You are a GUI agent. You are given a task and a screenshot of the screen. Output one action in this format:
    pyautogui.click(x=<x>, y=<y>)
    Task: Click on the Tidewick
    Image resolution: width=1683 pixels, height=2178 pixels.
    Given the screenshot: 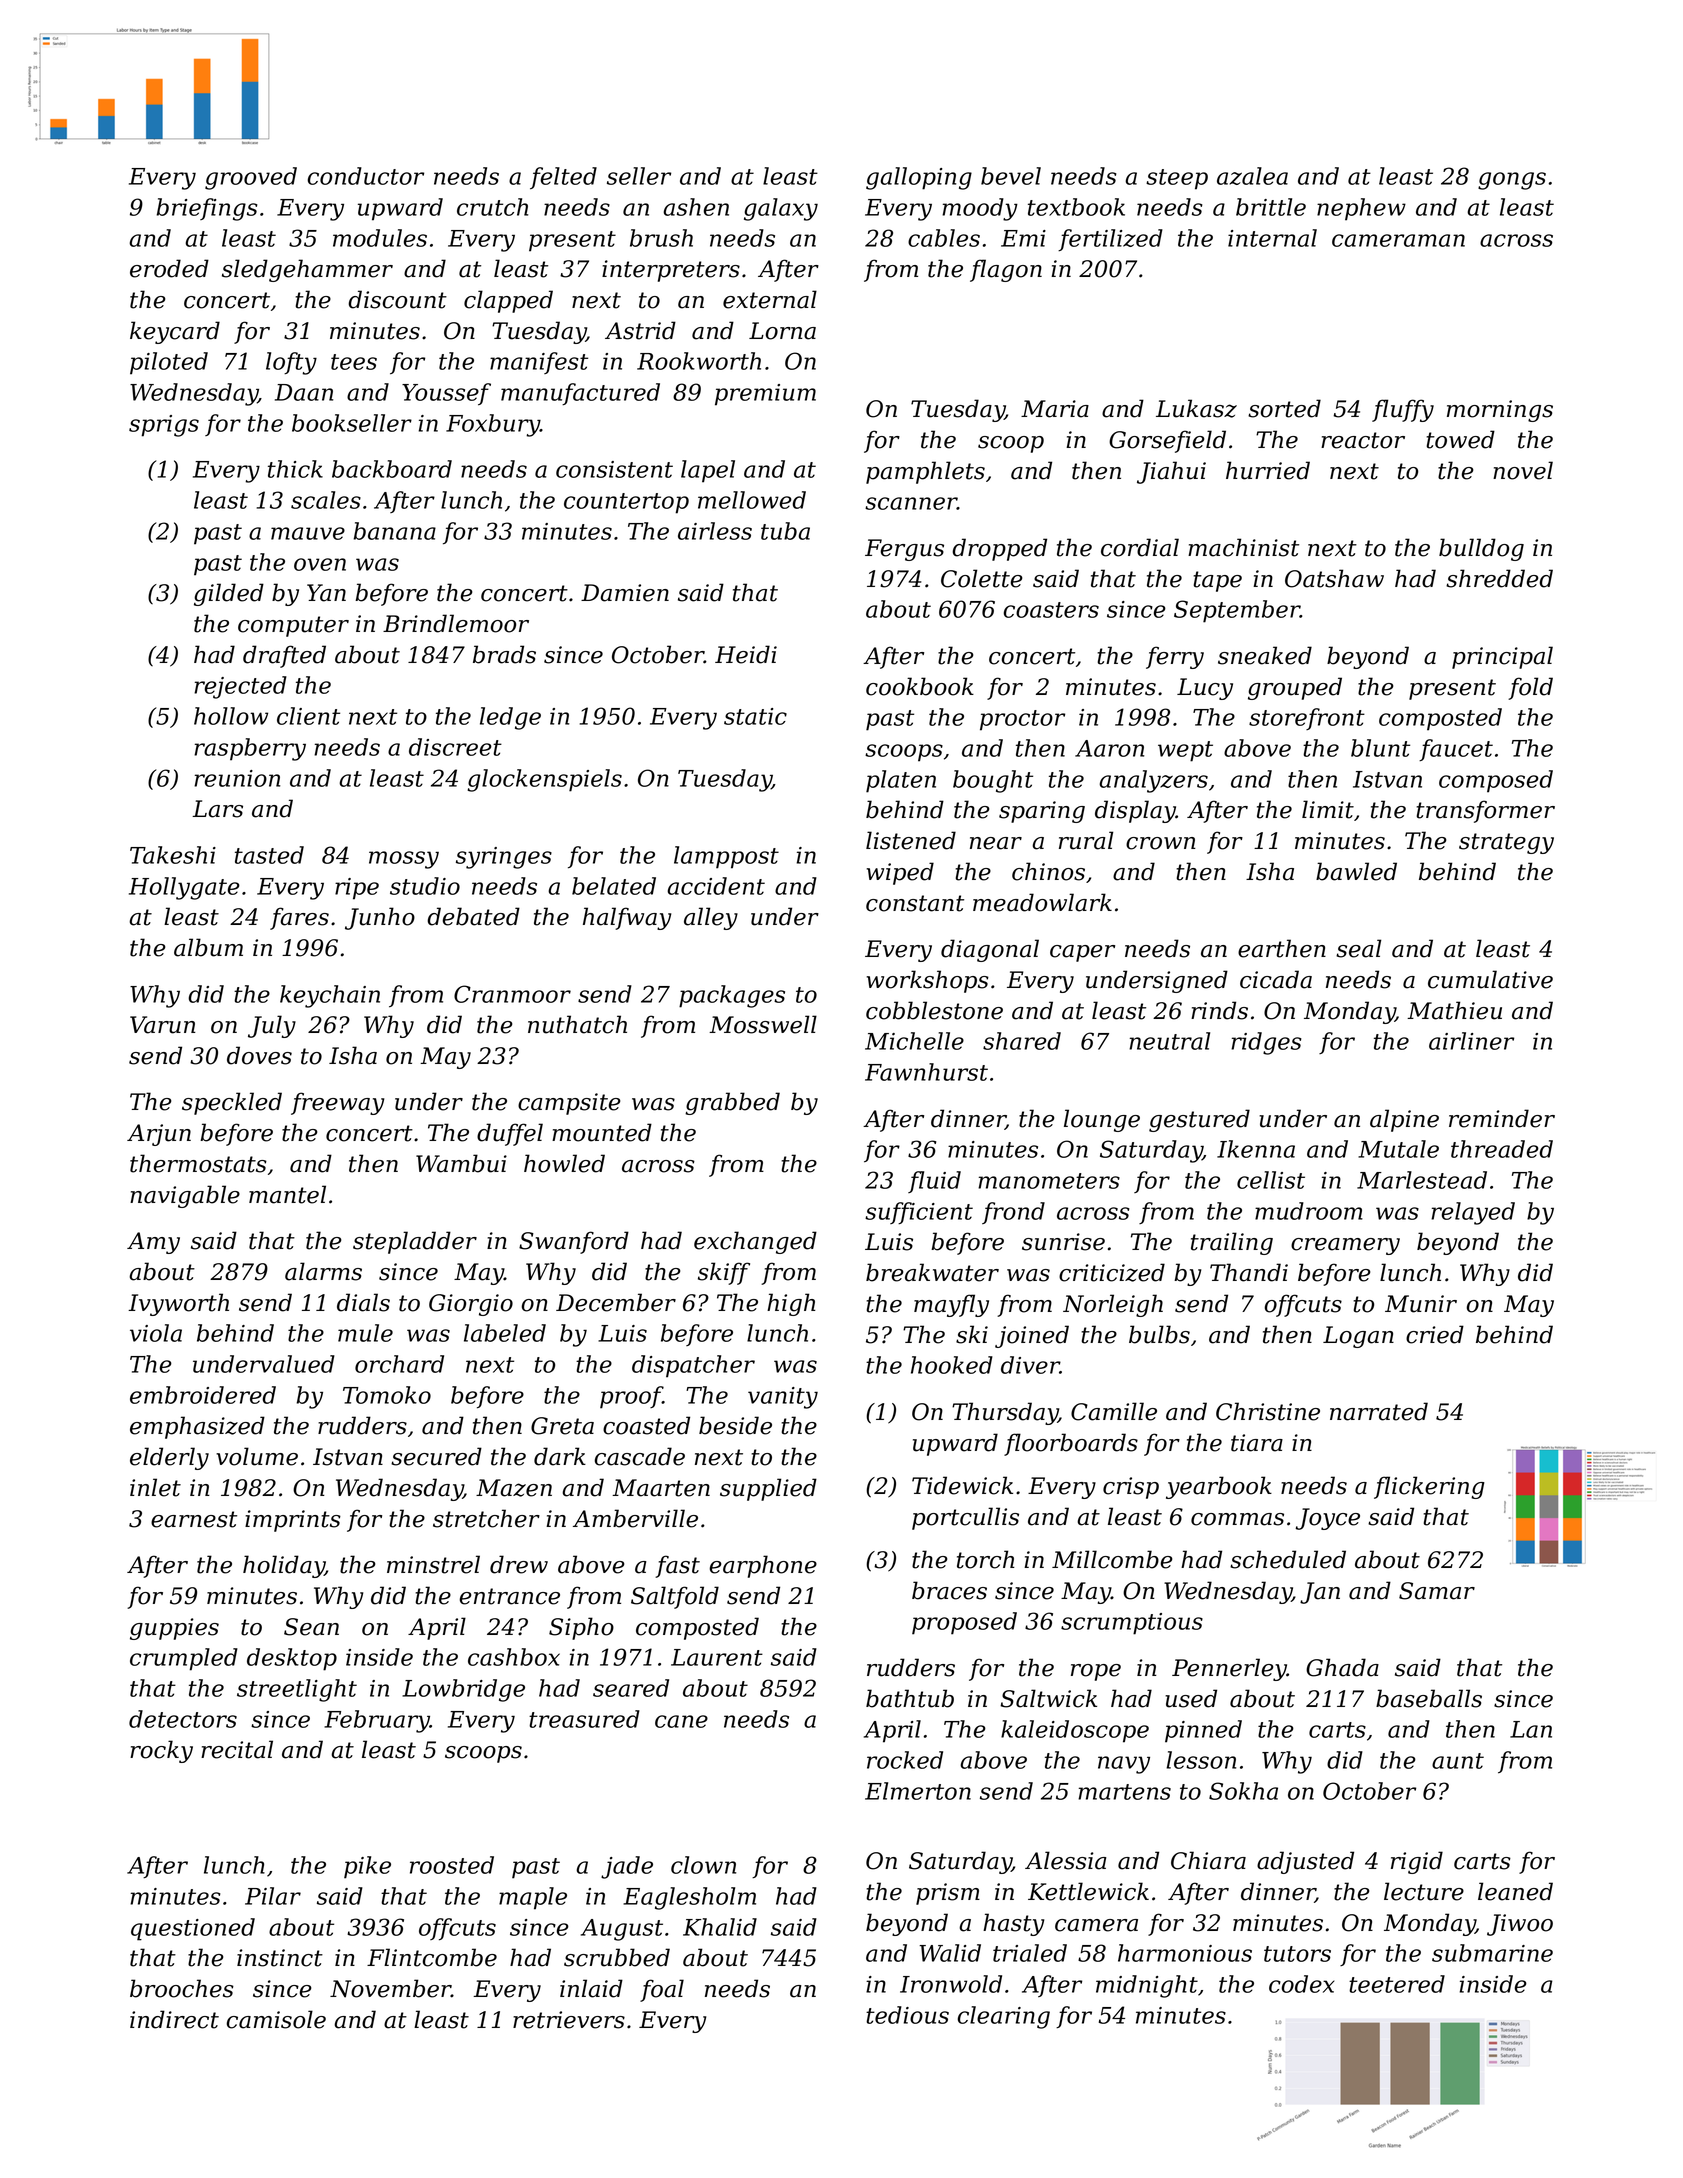 What is the action you would take?
    pyautogui.click(x=962, y=1485)
